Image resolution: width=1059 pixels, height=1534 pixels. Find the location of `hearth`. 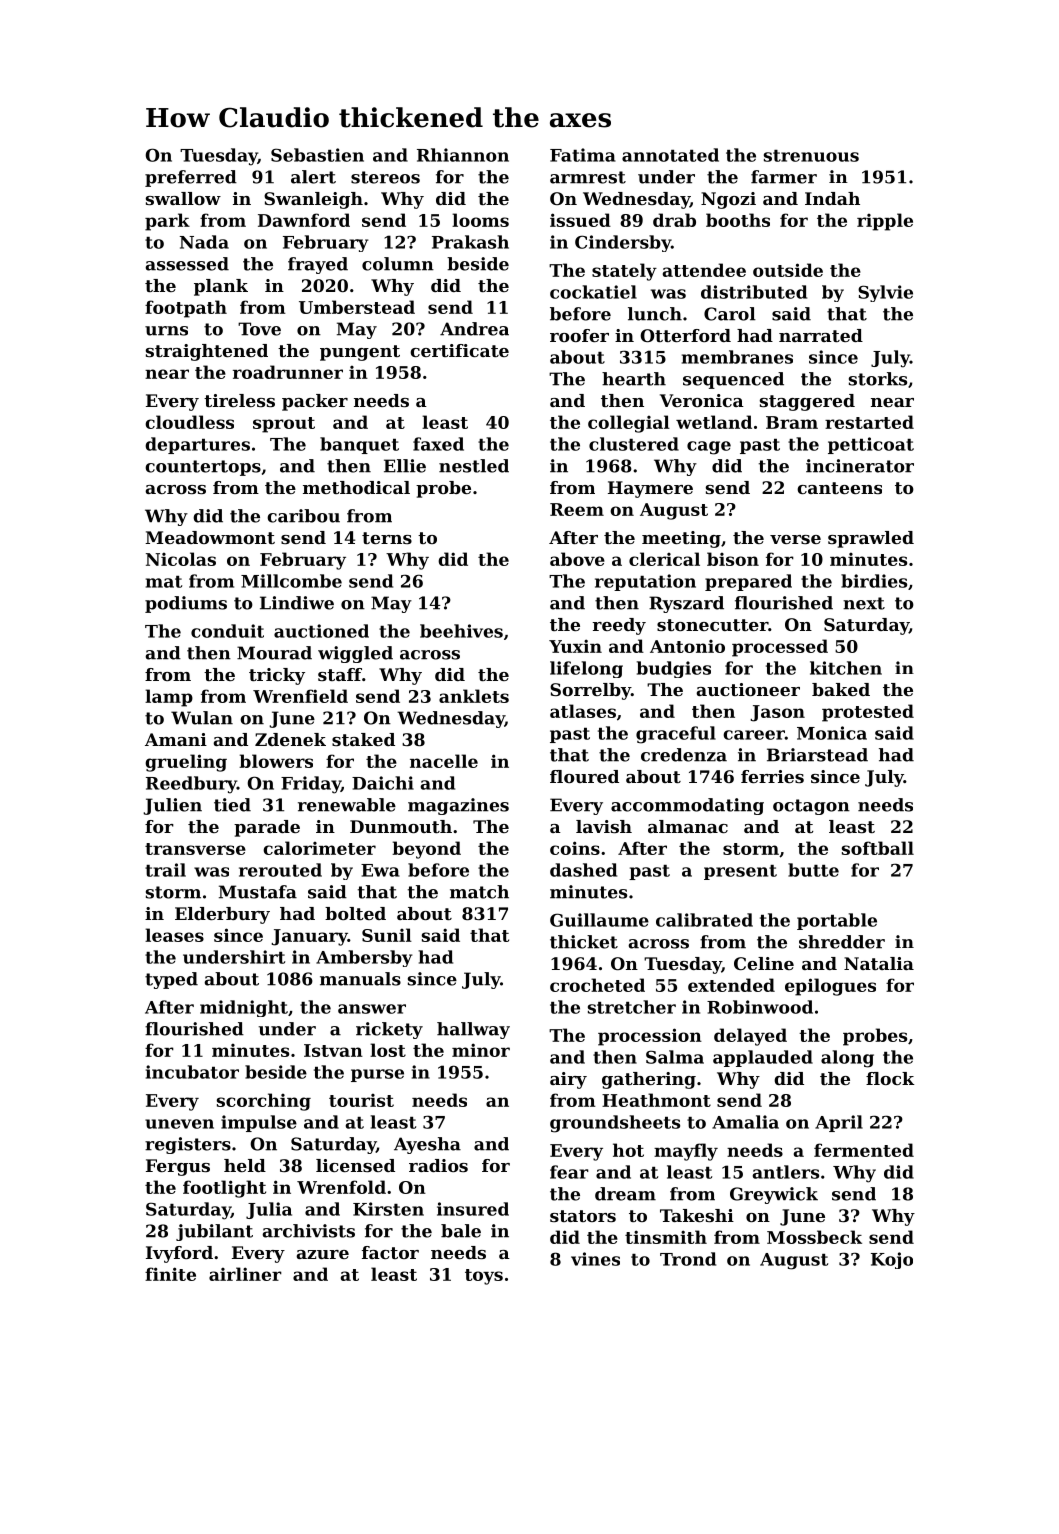

hearth is located at coordinates (634, 379).
